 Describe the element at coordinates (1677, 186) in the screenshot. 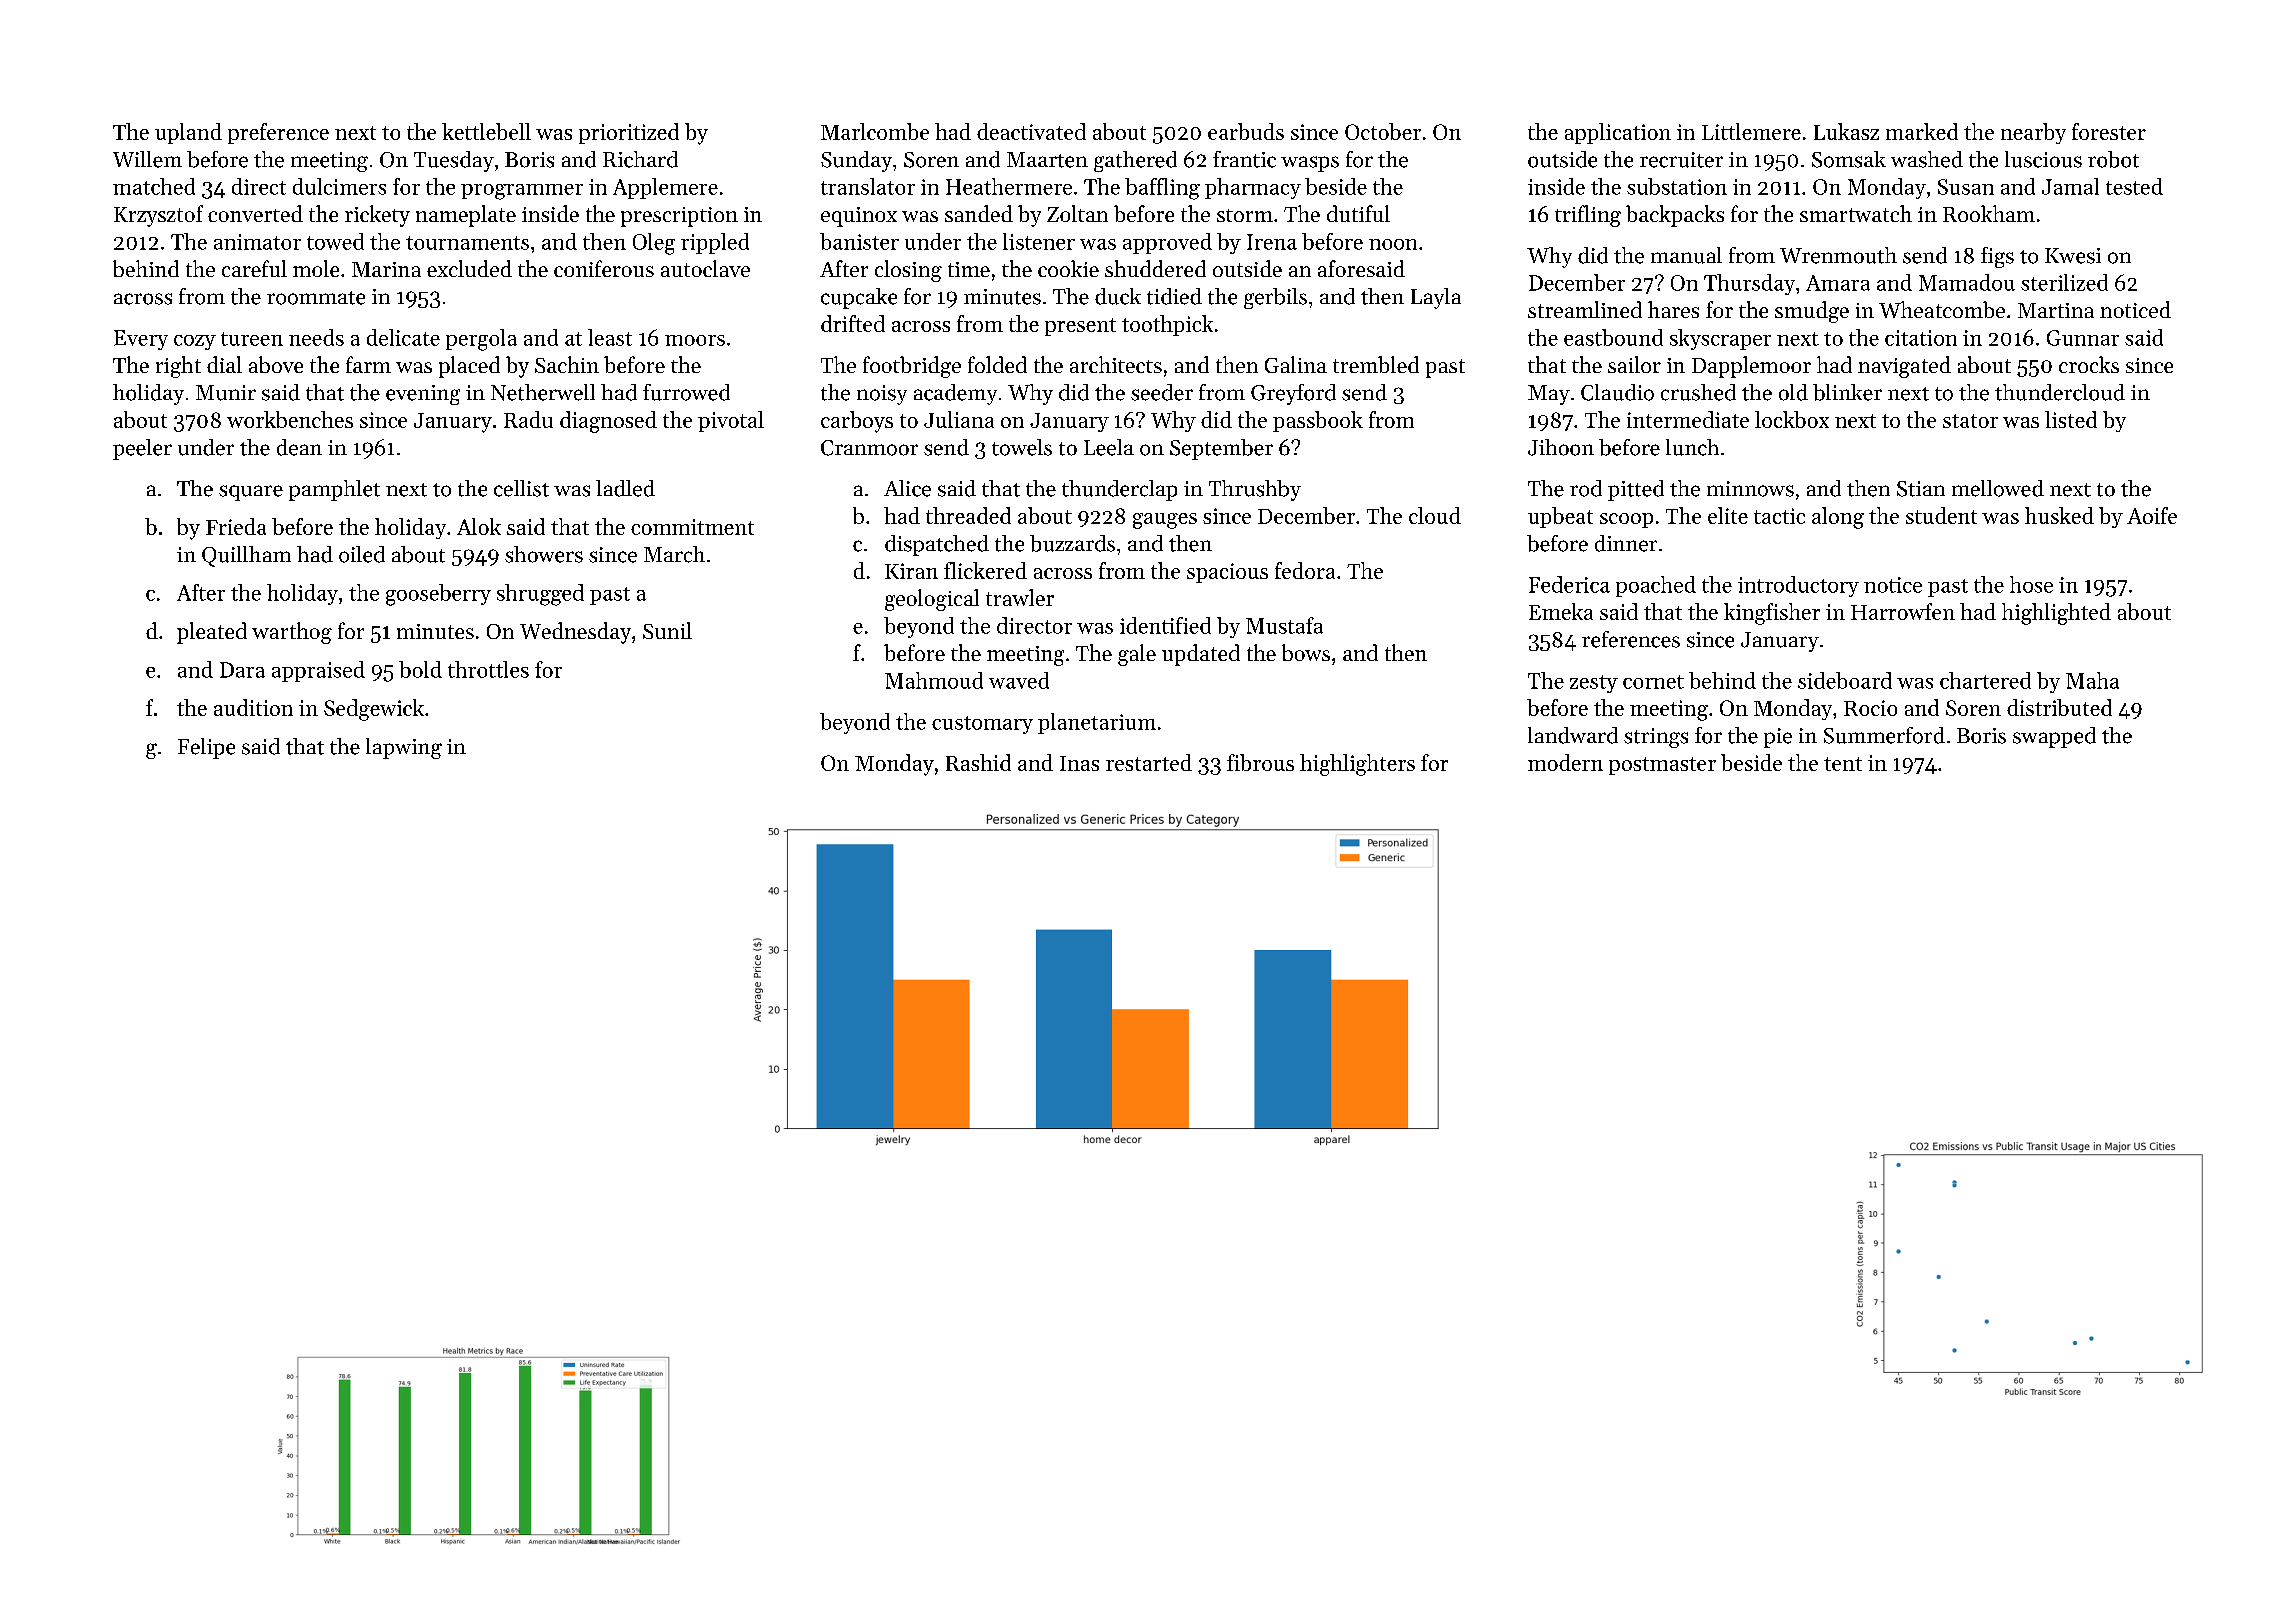

I see `substation` at that location.
